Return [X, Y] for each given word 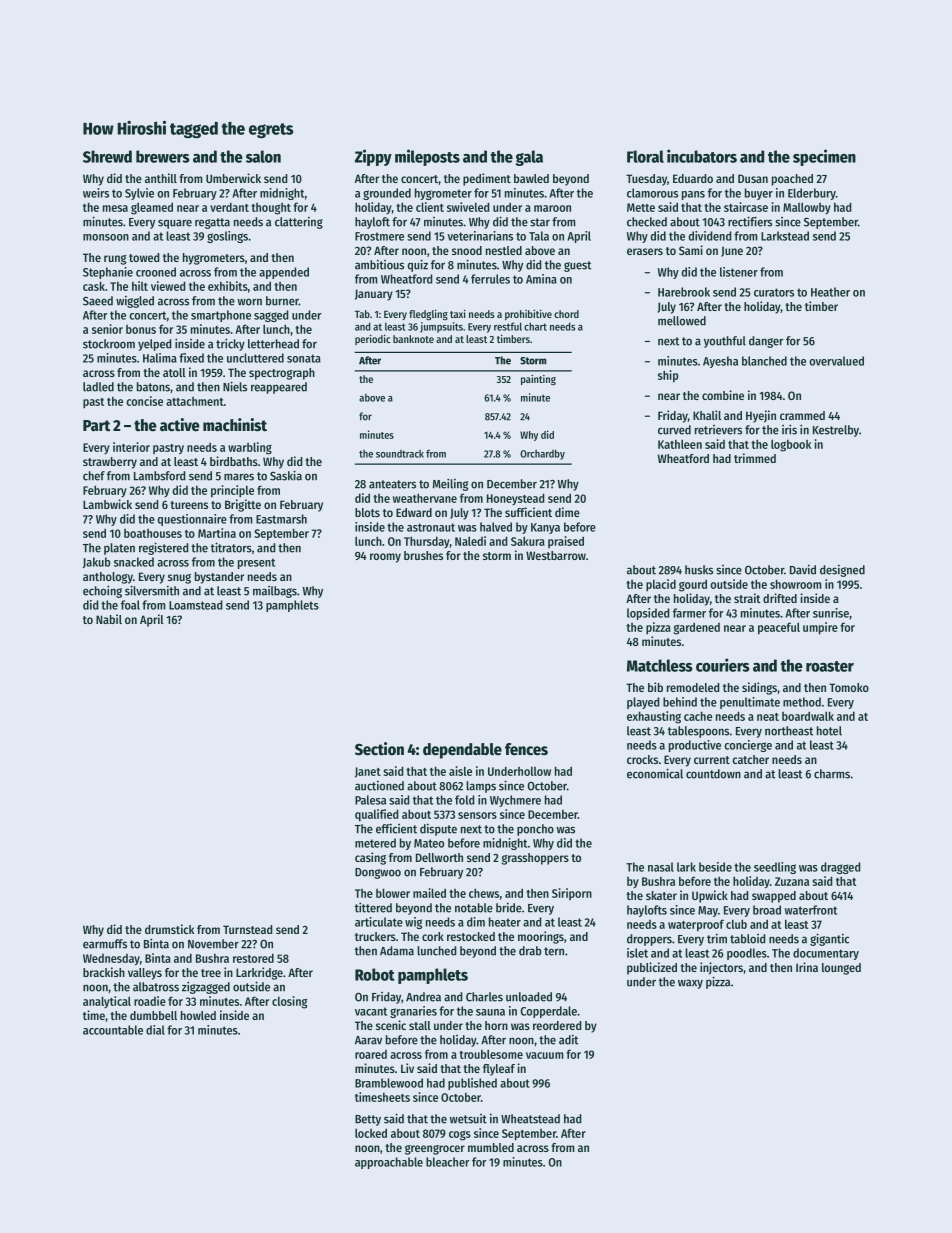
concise [144, 401]
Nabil [109, 619]
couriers [723, 665]
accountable [113, 1030]
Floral [645, 156]
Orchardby [542, 455]
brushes [423, 555]
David [803, 570]
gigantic [829, 939]
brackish [104, 972]
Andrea [423, 997]
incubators [702, 156]
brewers [163, 156]
